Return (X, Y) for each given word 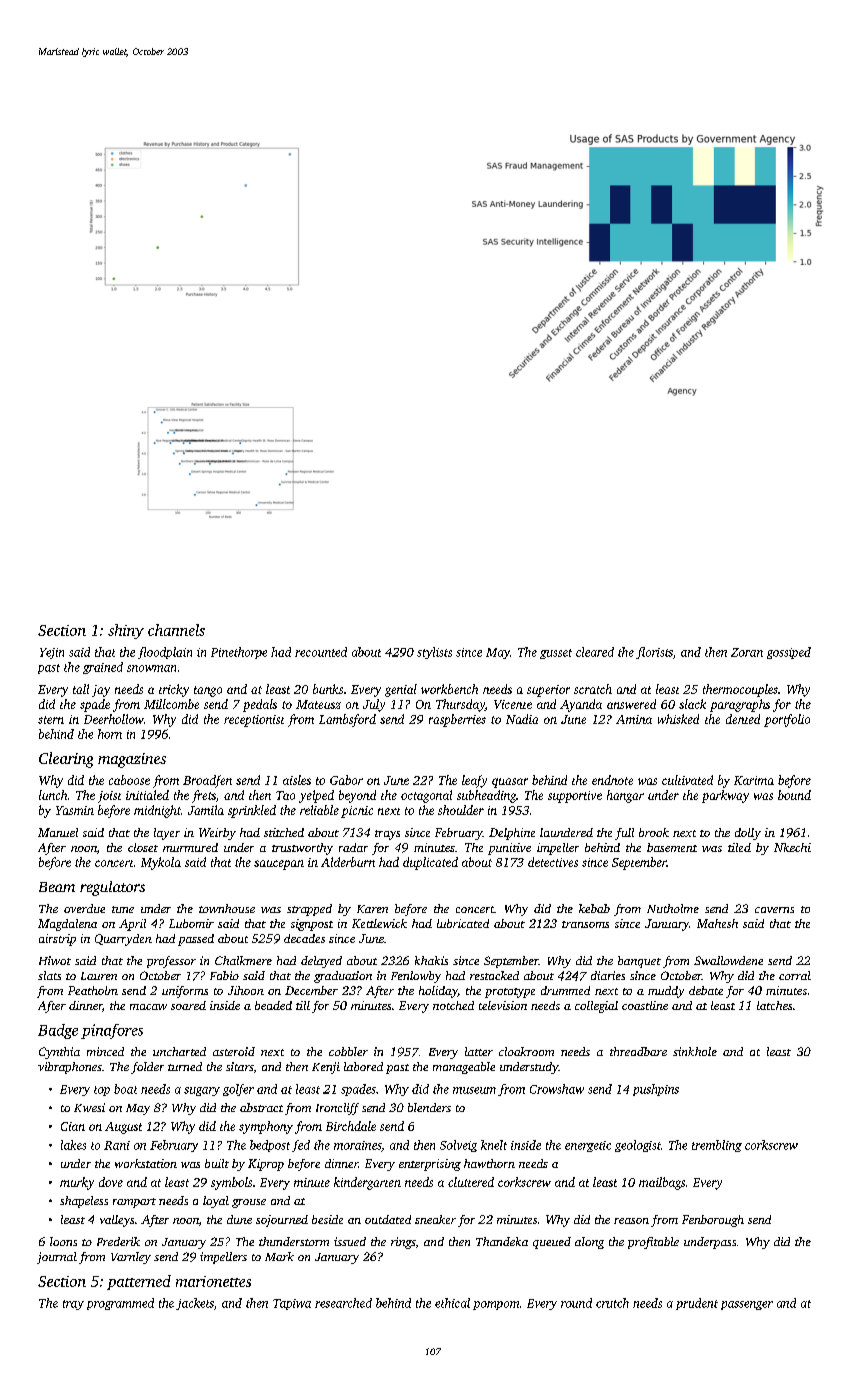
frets (204, 796)
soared (188, 1005)
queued (552, 1243)
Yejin (52, 653)
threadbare (638, 1051)
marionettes (213, 1281)
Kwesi (89, 1107)
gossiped (789, 653)
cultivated (687, 780)
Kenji (326, 1068)
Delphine (512, 834)
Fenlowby (416, 977)
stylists (434, 653)
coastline (645, 1005)
